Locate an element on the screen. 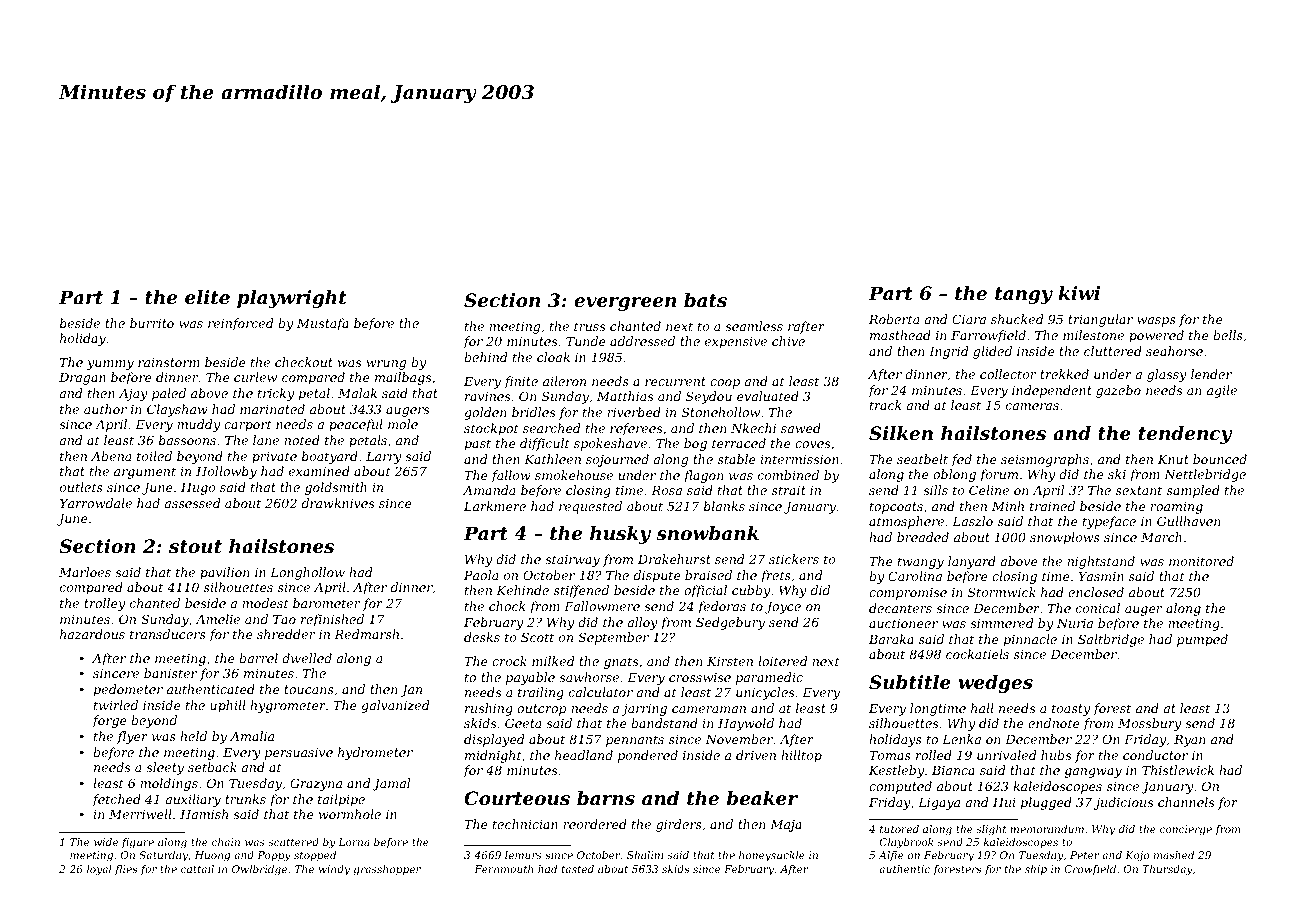 This screenshot has height=924, width=1308. Matthias is located at coordinates (625, 396).
